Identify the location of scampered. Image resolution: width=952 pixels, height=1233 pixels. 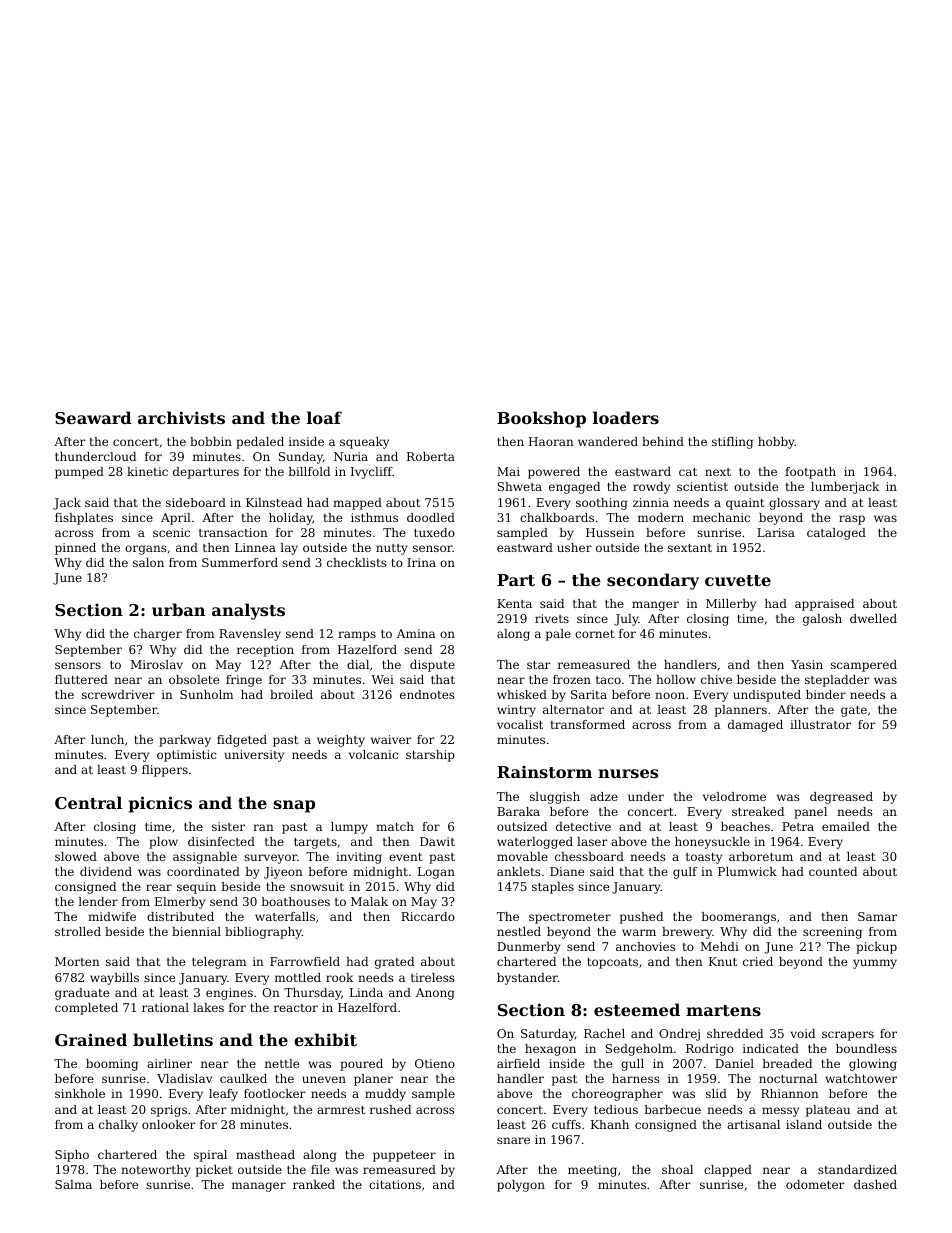
(864, 666).
